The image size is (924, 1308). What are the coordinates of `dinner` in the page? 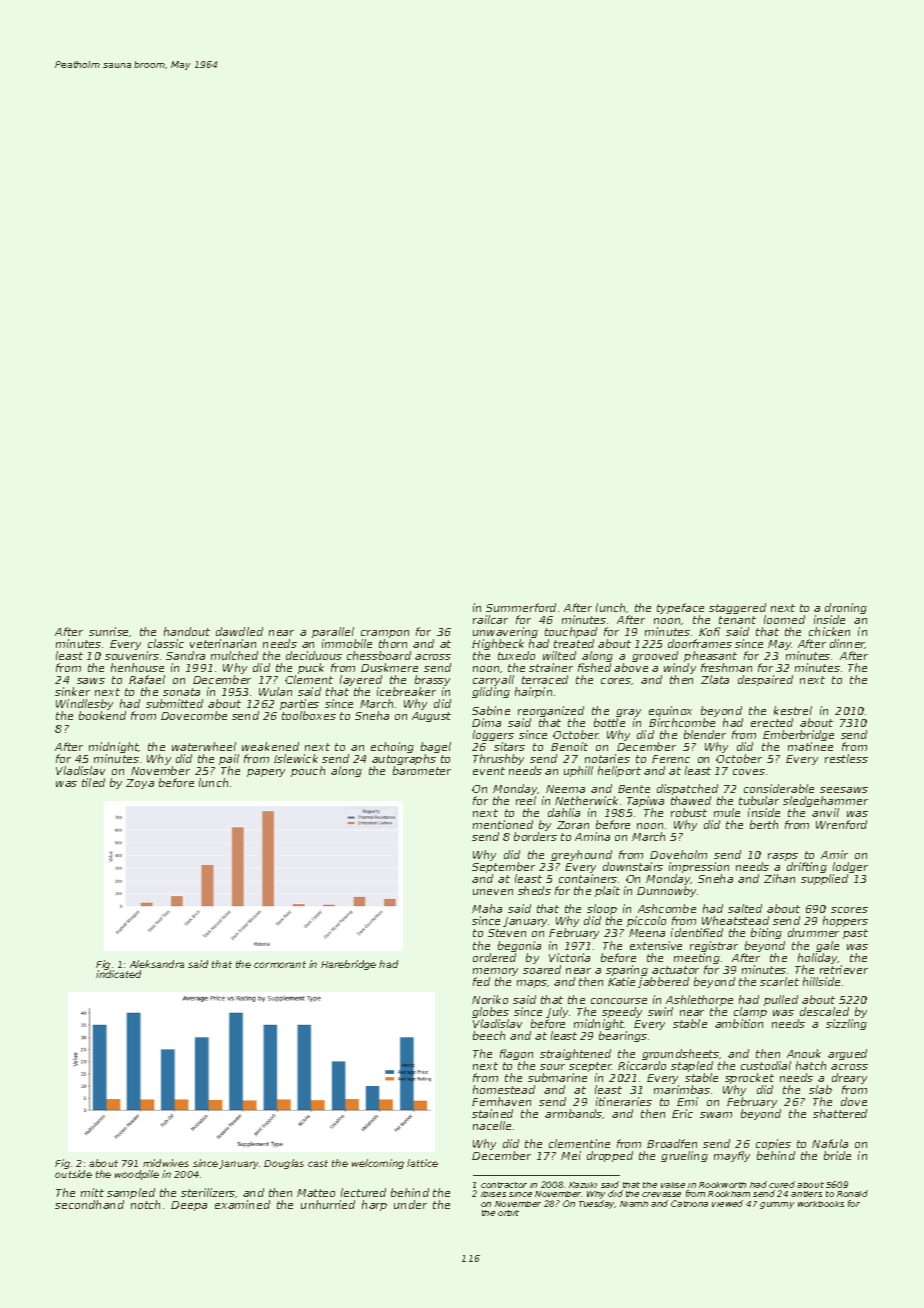 It's located at (847, 644).
